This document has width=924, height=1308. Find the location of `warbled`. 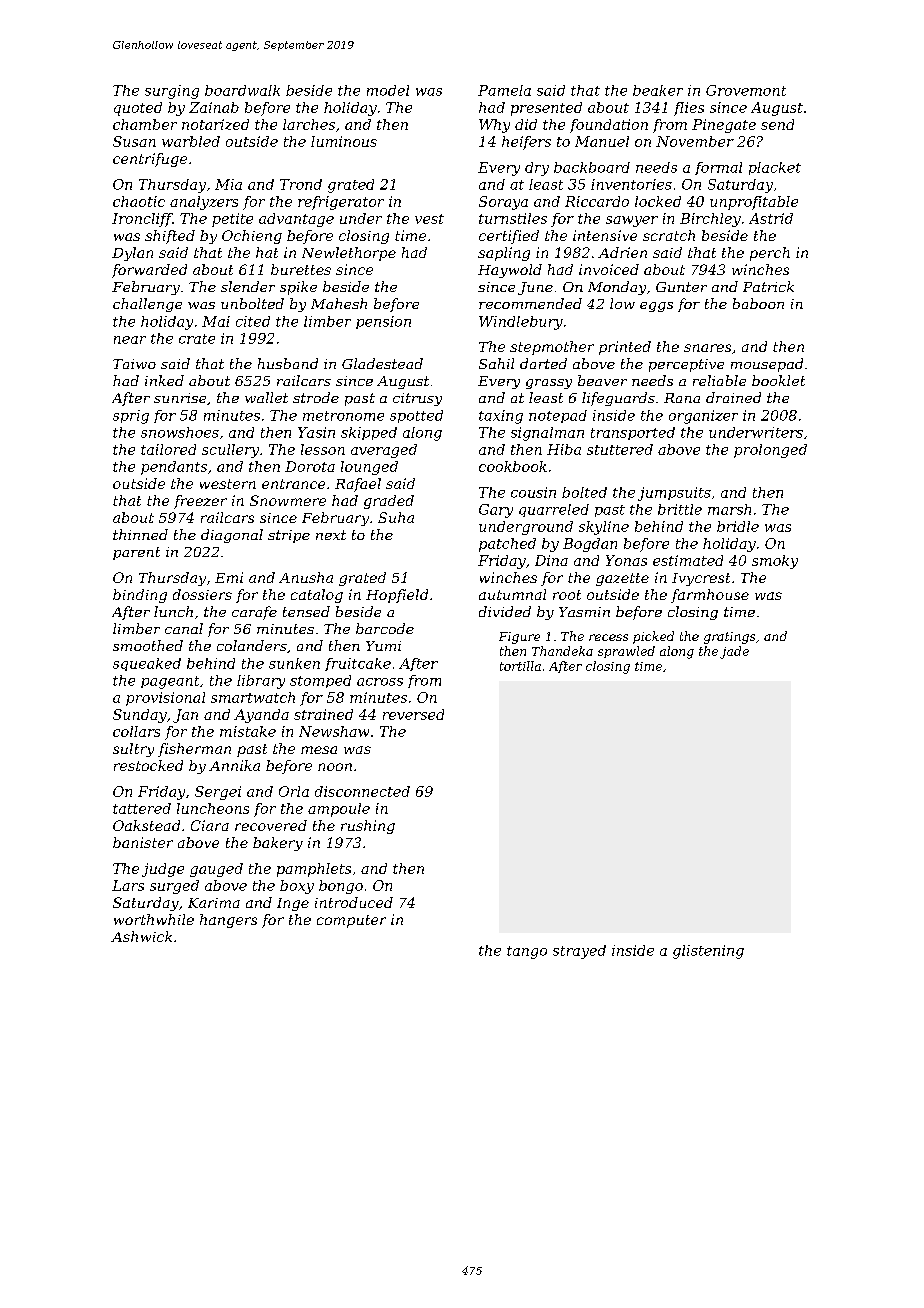

warbled is located at coordinates (191, 141).
